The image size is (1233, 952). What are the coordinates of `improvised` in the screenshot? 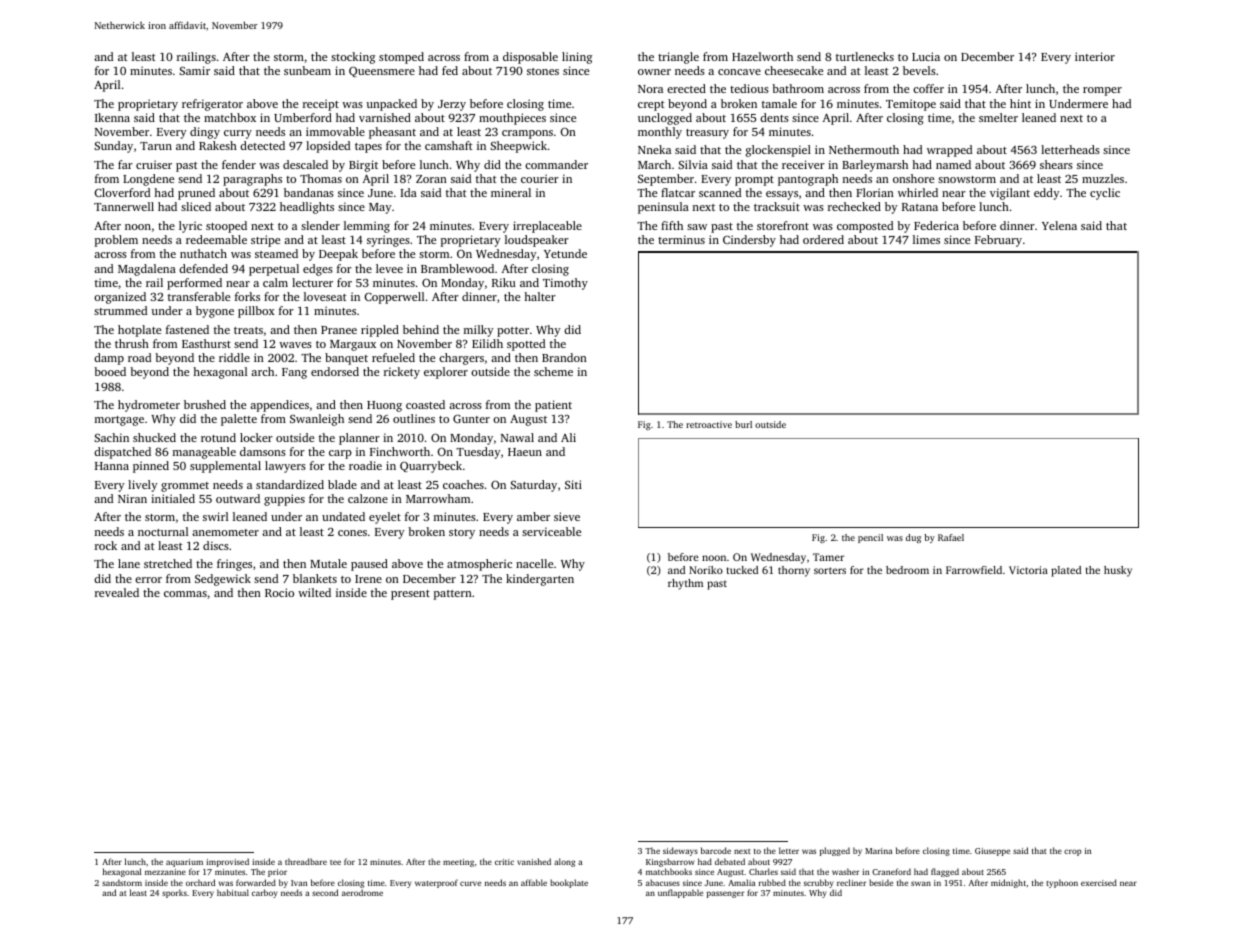 It's located at (227, 862).
